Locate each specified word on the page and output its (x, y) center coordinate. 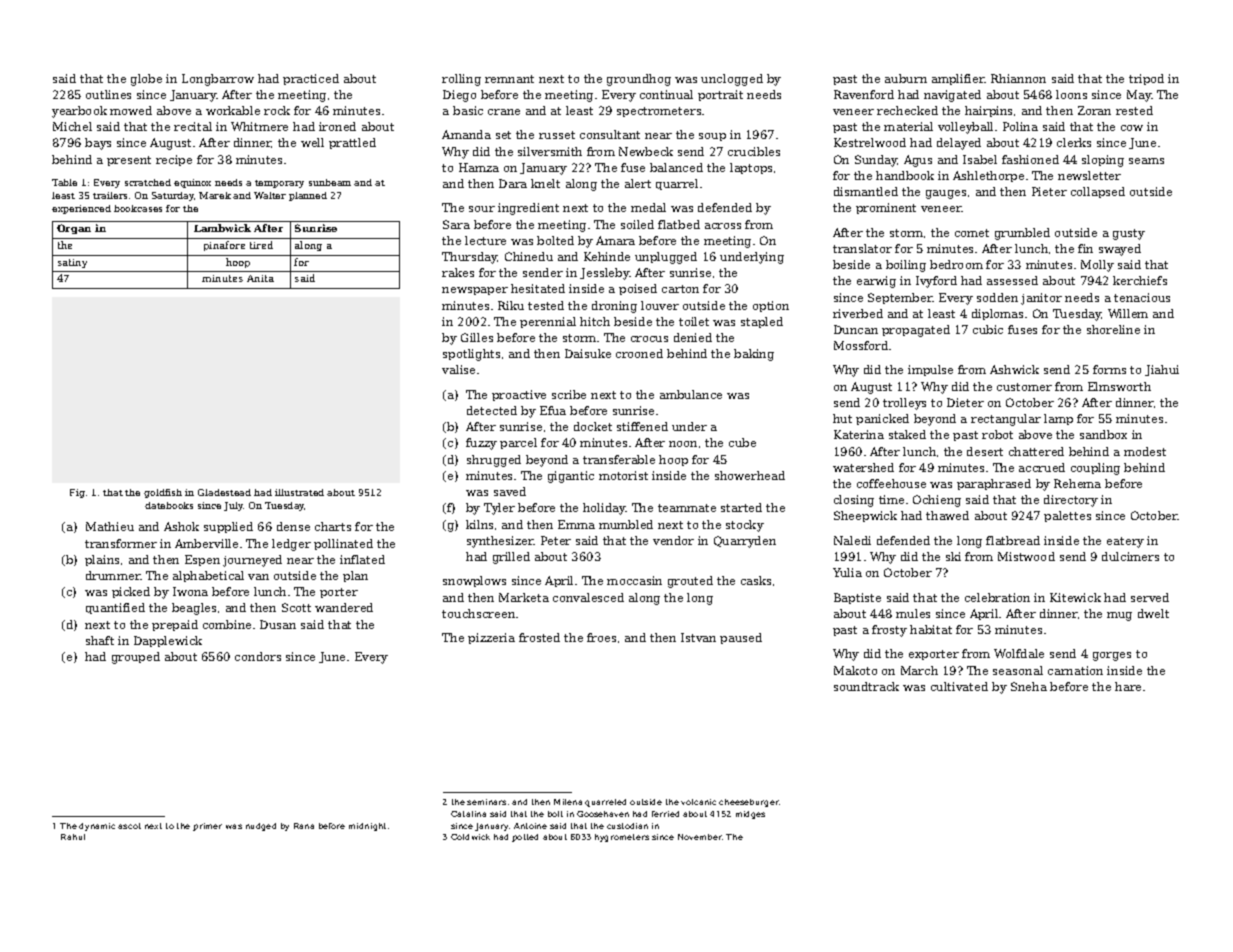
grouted (690, 582)
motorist (623, 475)
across (723, 226)
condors (258, 656)
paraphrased (994, 484)
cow (1132, 128)
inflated (362, 559)
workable (233, 110)
